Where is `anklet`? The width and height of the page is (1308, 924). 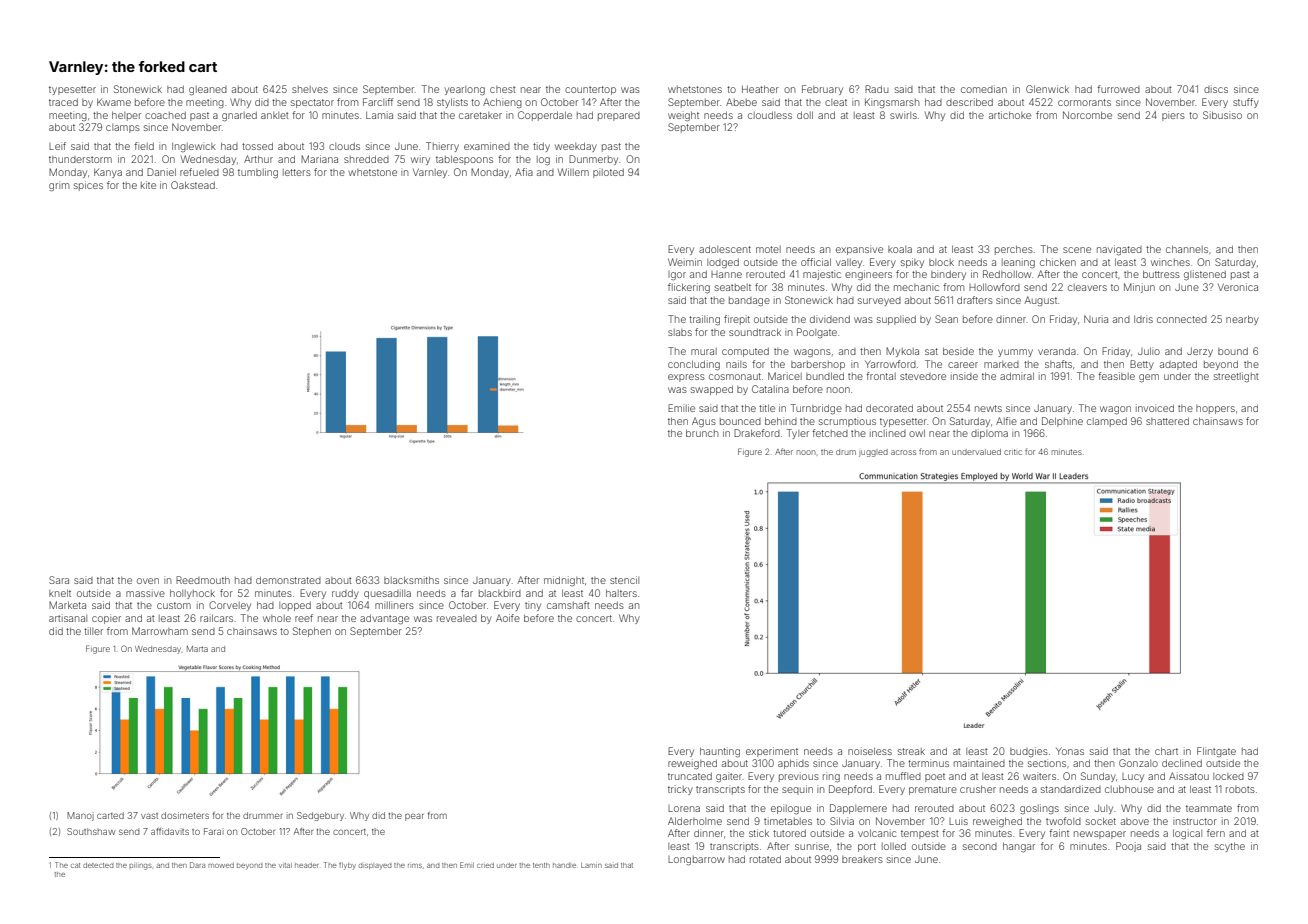
anklet is located at coordinates (275, 115).
